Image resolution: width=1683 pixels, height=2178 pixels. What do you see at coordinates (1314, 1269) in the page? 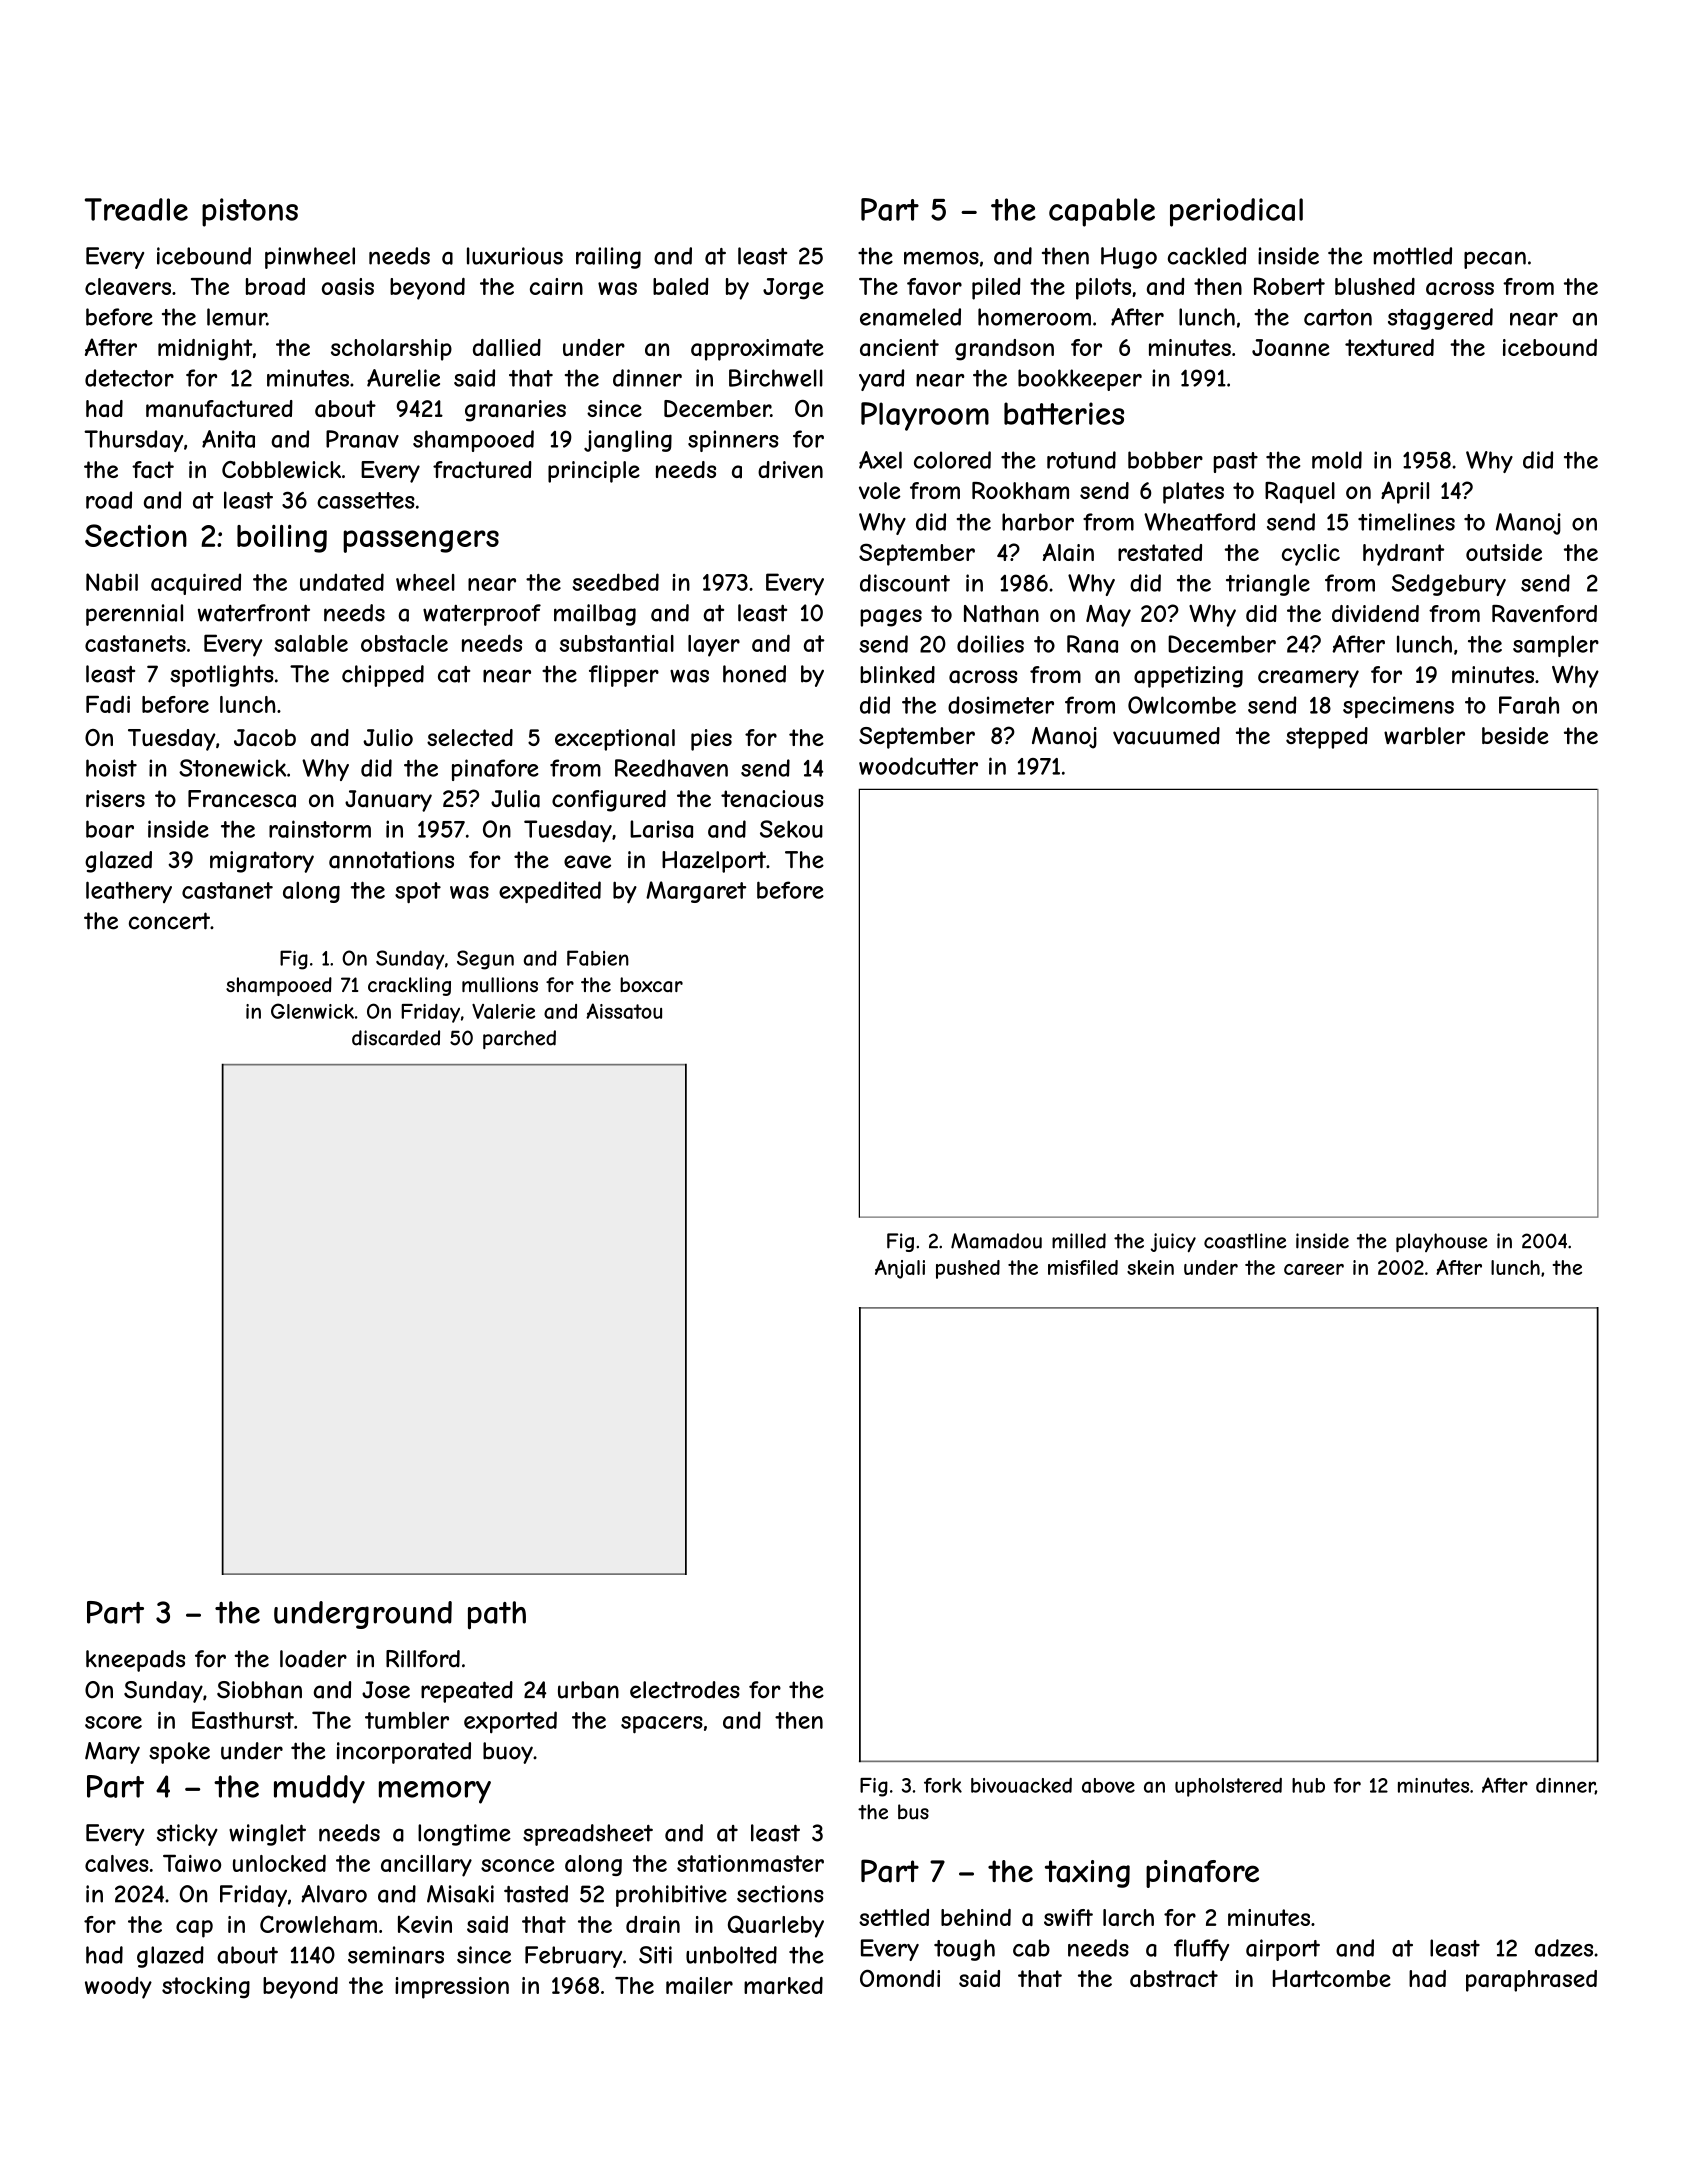
I see `career` at bounding box center [1314, 1269].
